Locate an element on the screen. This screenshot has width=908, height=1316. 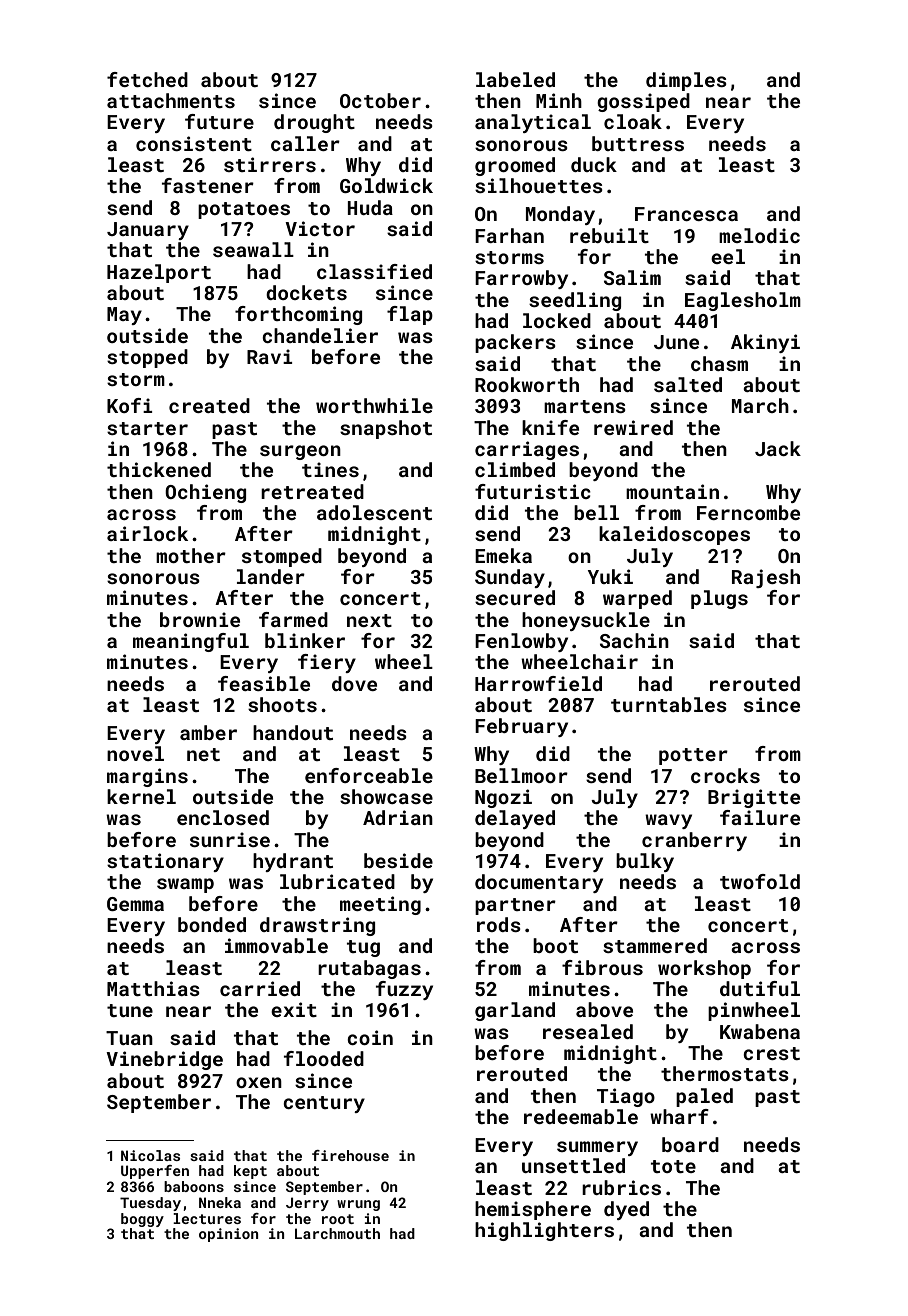
carriages is located at coordinates (527, 450).
